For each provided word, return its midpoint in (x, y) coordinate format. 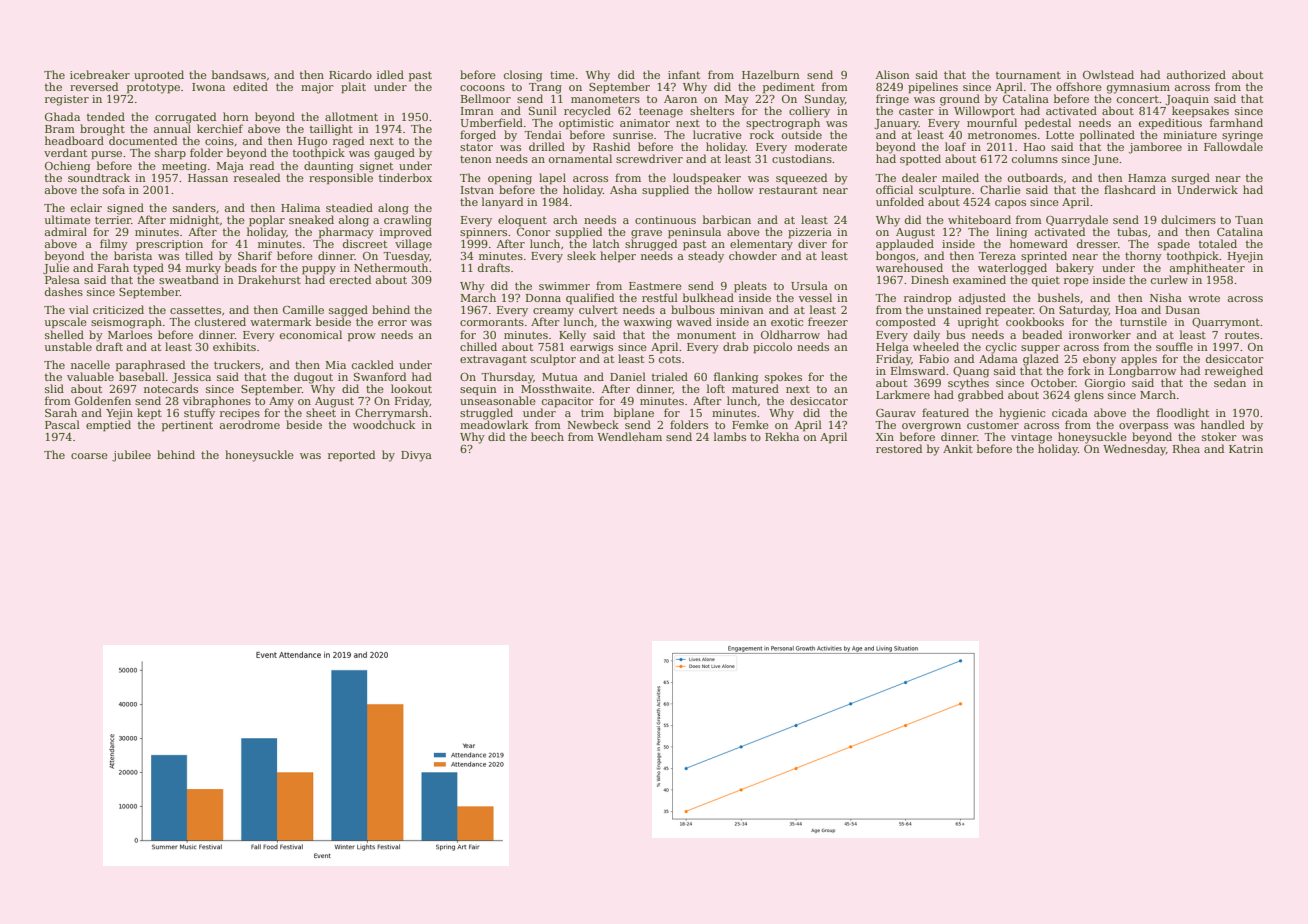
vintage (1031, 438)
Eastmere (655, 286)
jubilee (131, 456)
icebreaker (100, 74)
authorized (1196, 74)
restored (899, 448)
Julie (56, 268)
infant (684, 74)
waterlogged (1012, 269)
